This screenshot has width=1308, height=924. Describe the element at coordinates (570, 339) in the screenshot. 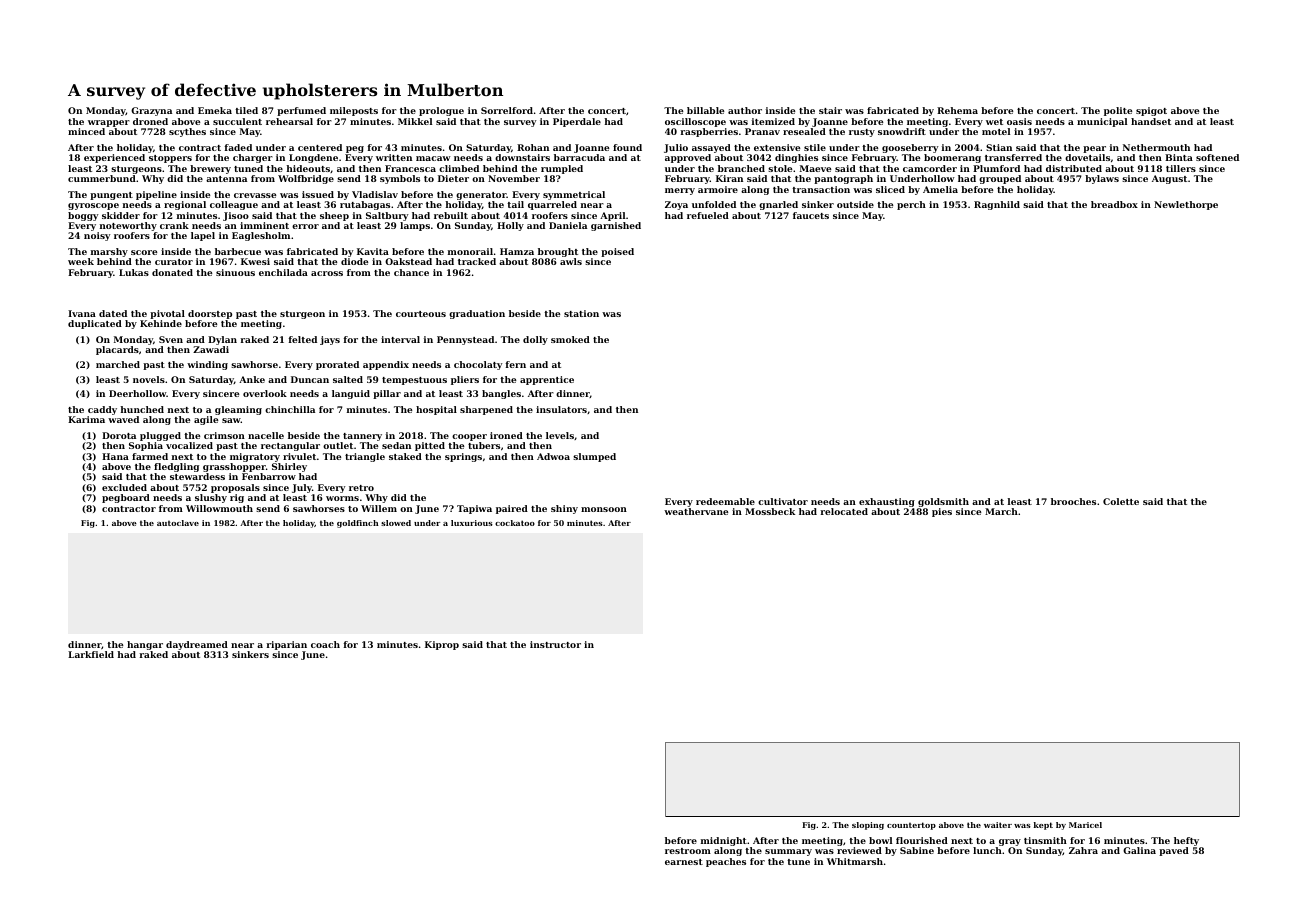

I see `smoked` at that location.
